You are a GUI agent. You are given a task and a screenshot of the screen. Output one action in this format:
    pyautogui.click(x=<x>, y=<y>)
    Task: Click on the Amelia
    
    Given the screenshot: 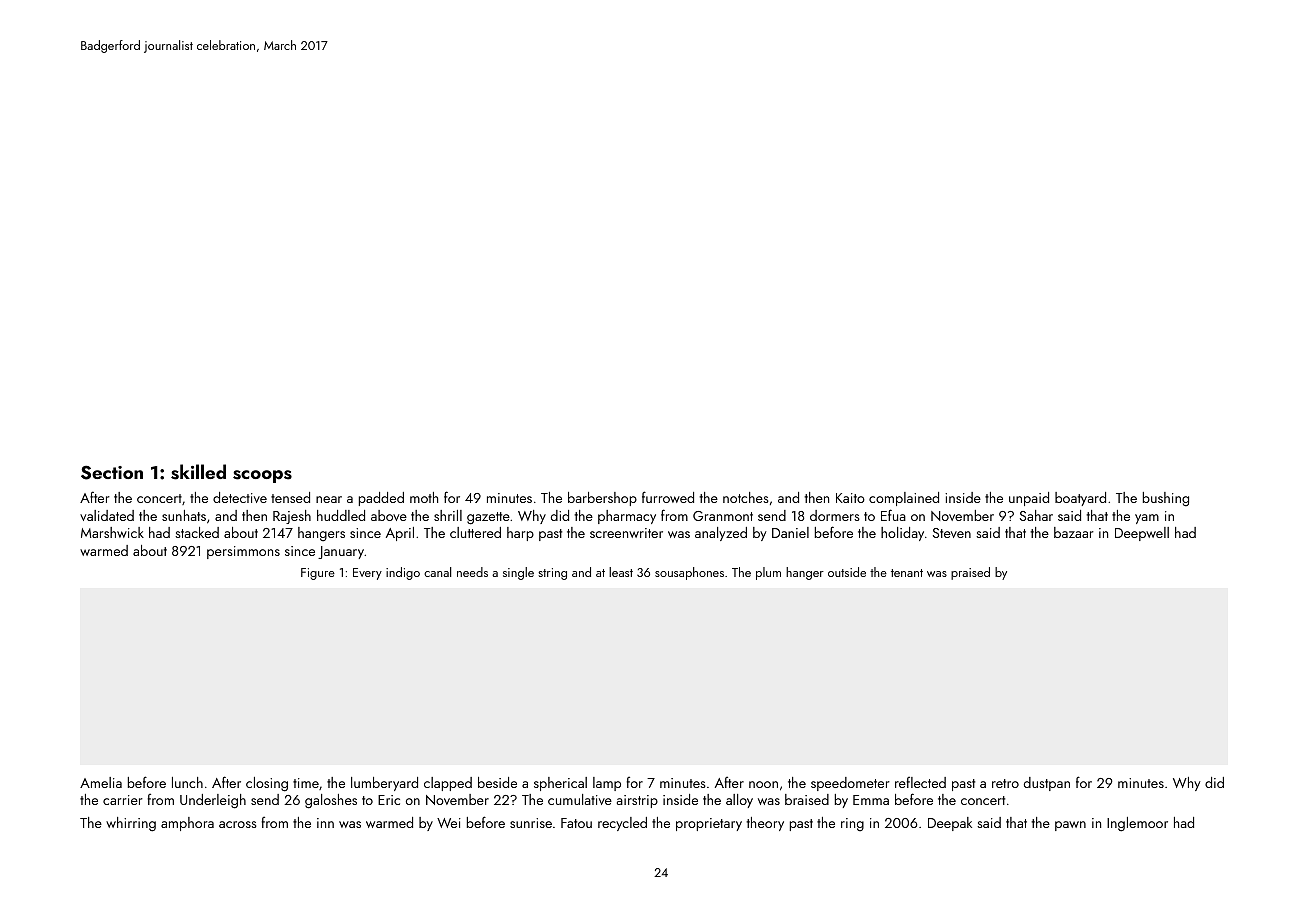 What is the action you would take?
    pyautogui.click(x=101, y=782)
